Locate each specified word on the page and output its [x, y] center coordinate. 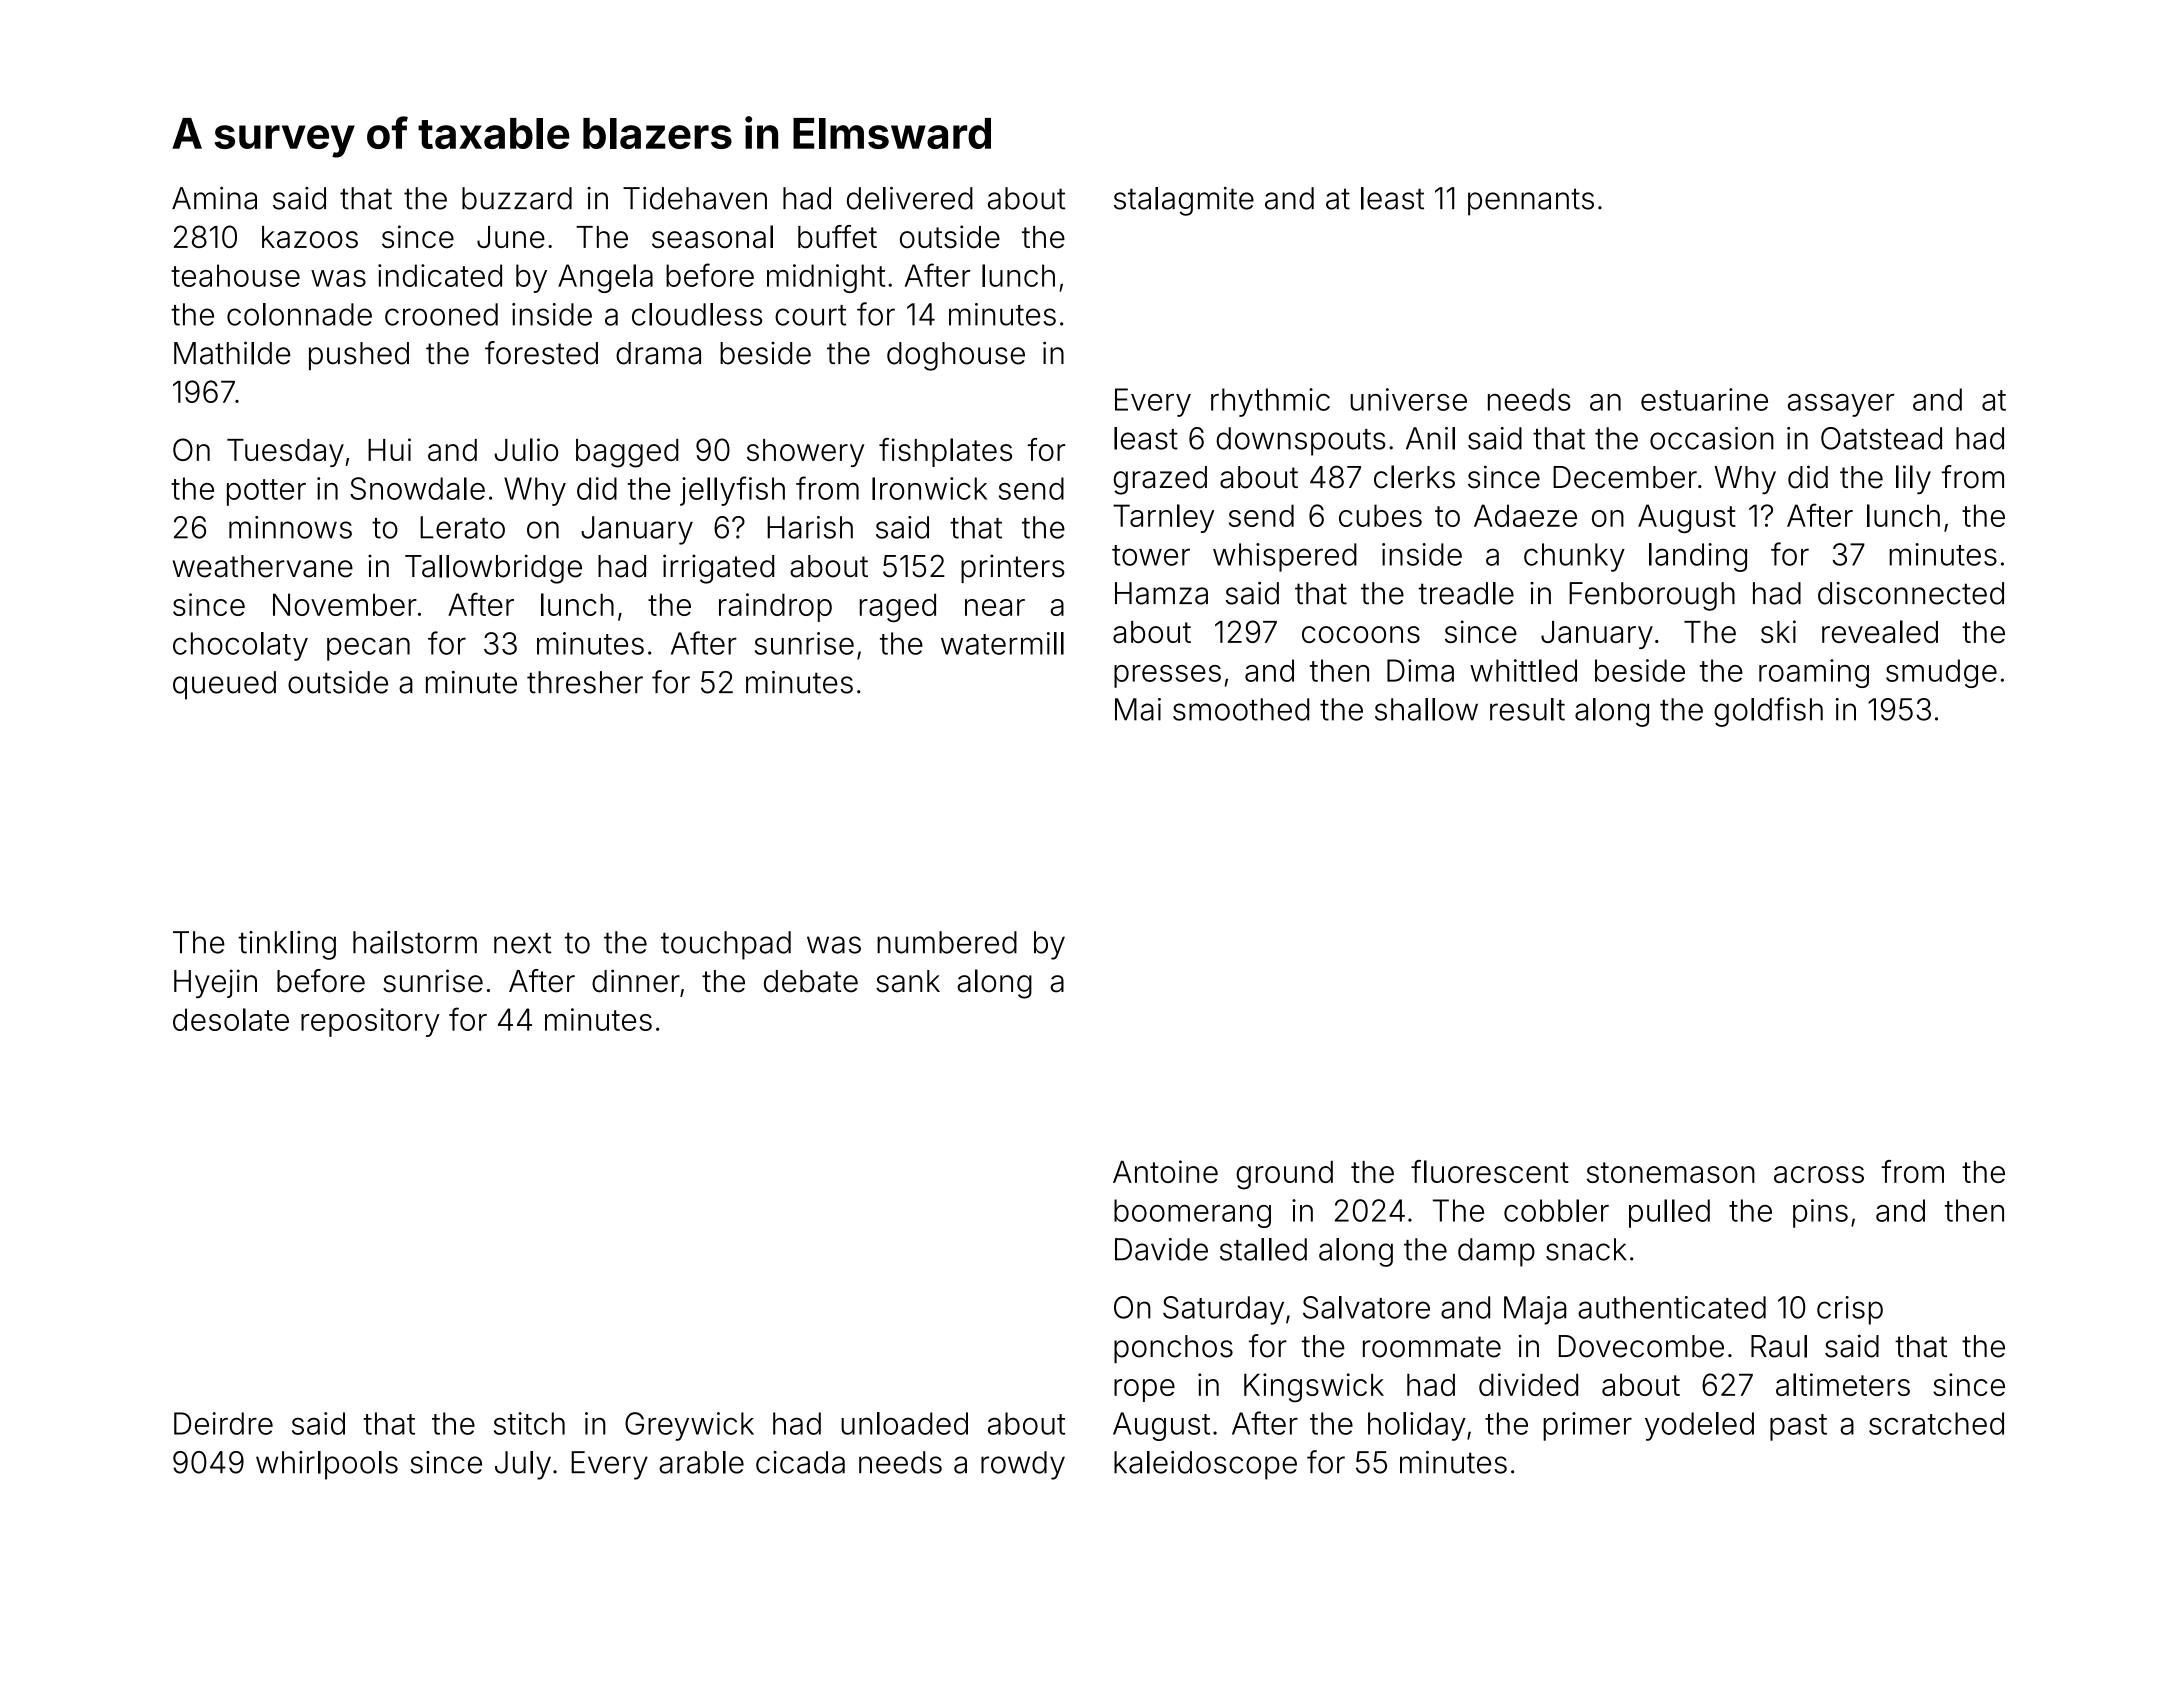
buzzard [517, 198]
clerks [1414, 477]
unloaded [904, 1423]
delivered [910, 198]
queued [224, 685]
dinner [636, 981]
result [1527, 709]
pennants [1531, 202]
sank [908, 981]
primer [1587, 1426]
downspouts [1301, 441]
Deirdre [223, 1423]
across [1819, 1174]
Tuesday [285, 453]
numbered [947, 942]
